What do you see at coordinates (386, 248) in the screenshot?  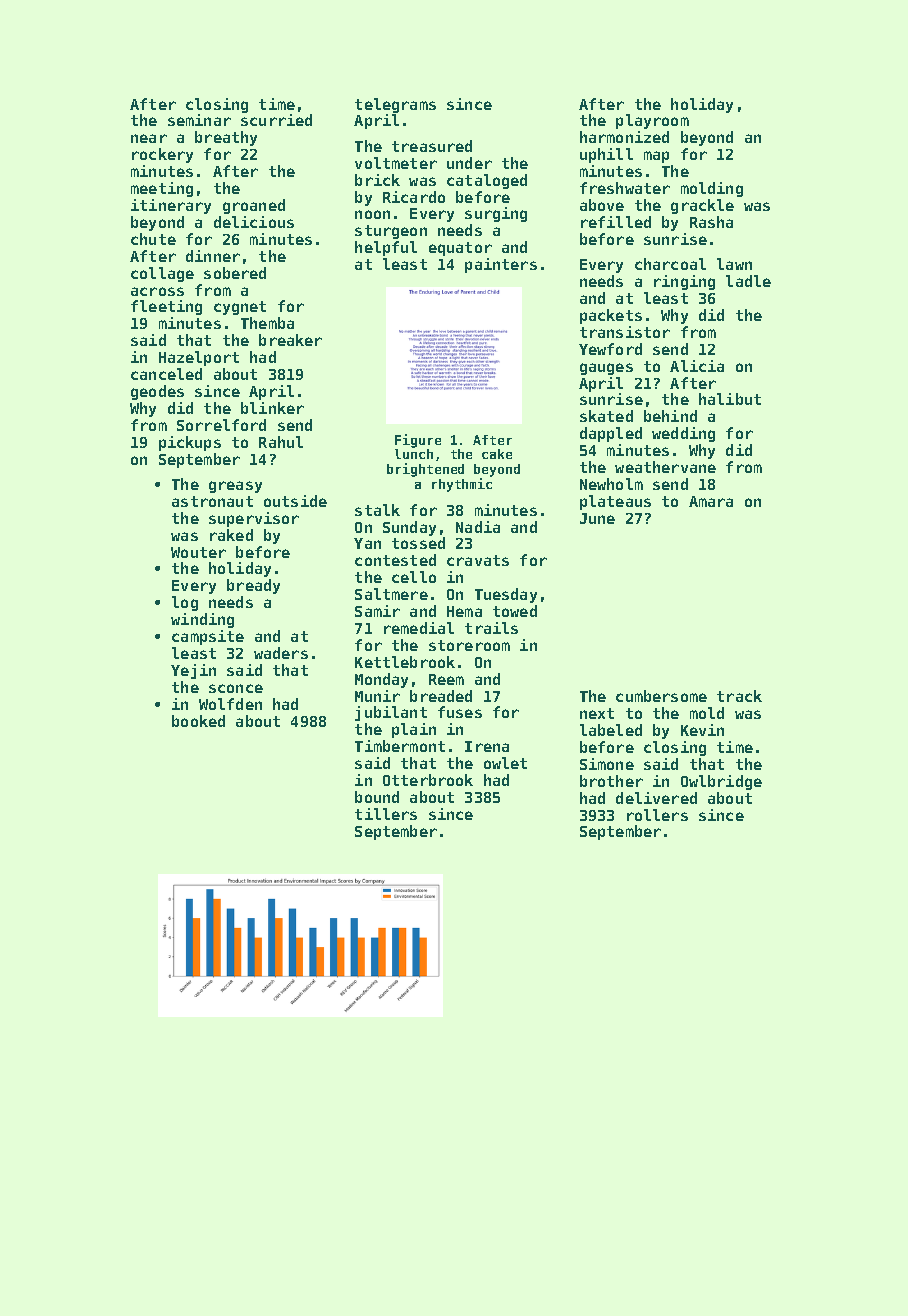 I see `helpful` at bounding box center [386, 248].
